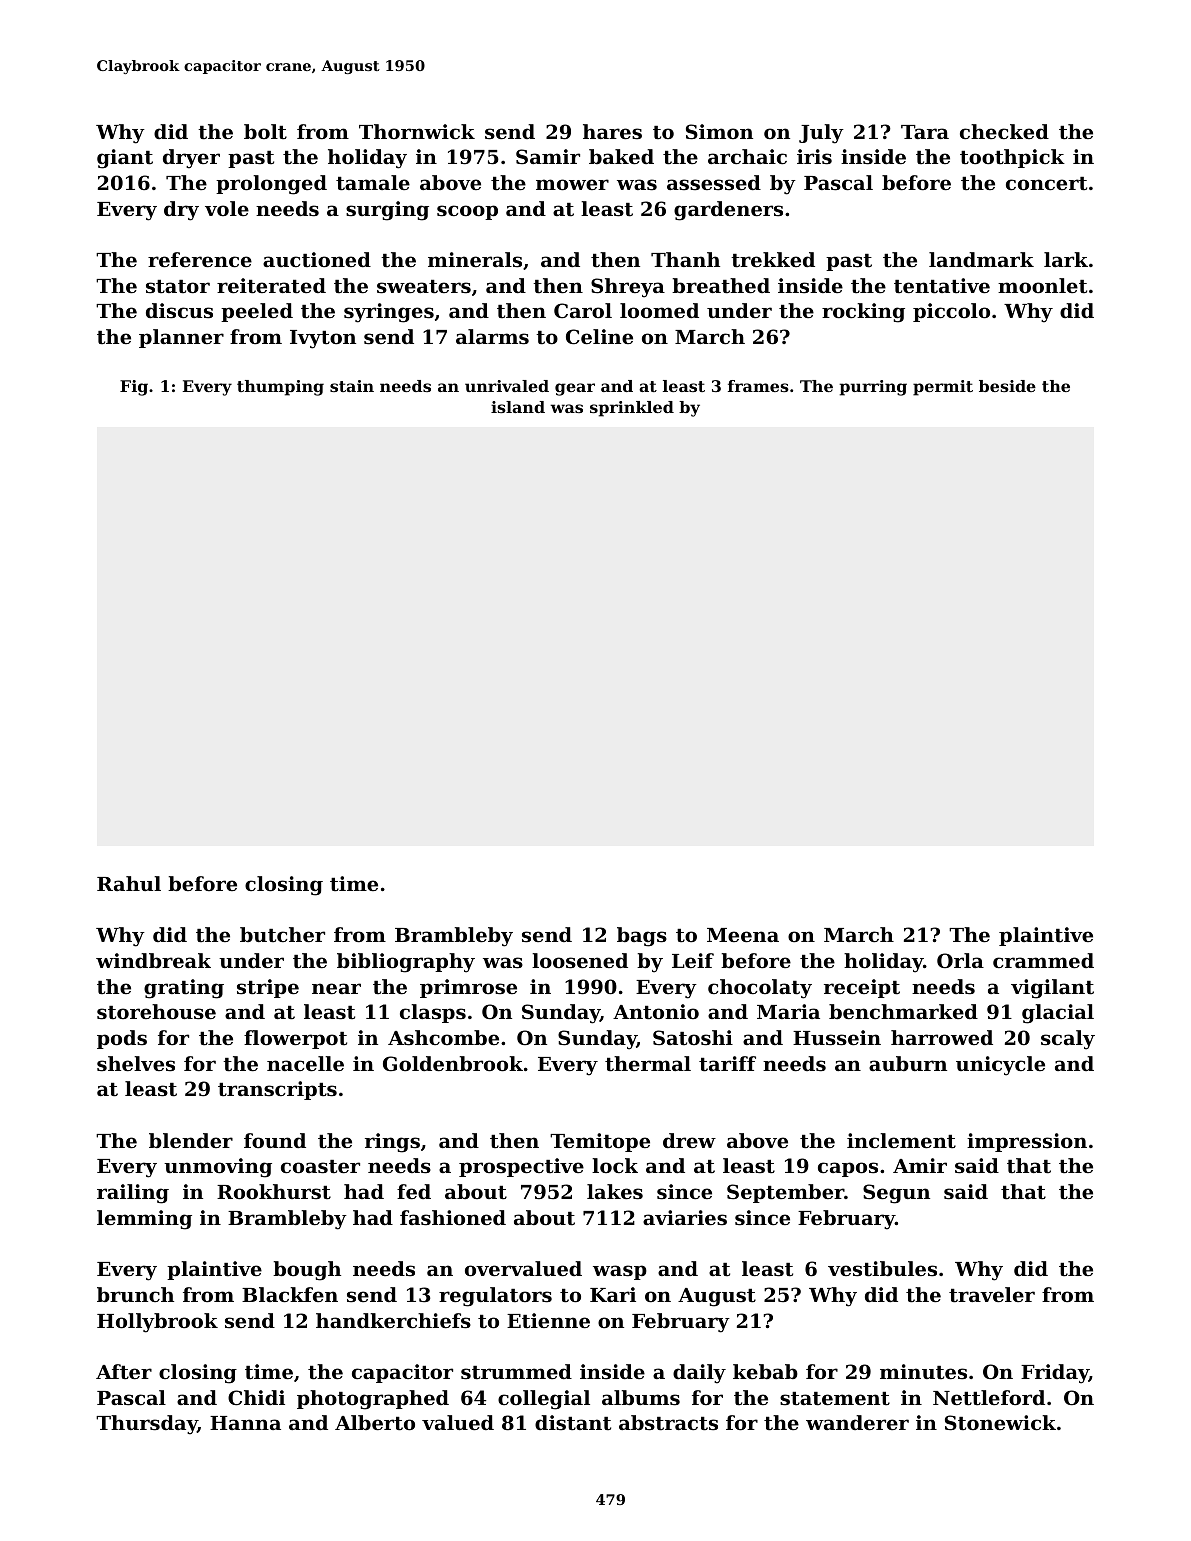 The image size is (1191, 1541). I want to click on checked, so click(1004, 131).
